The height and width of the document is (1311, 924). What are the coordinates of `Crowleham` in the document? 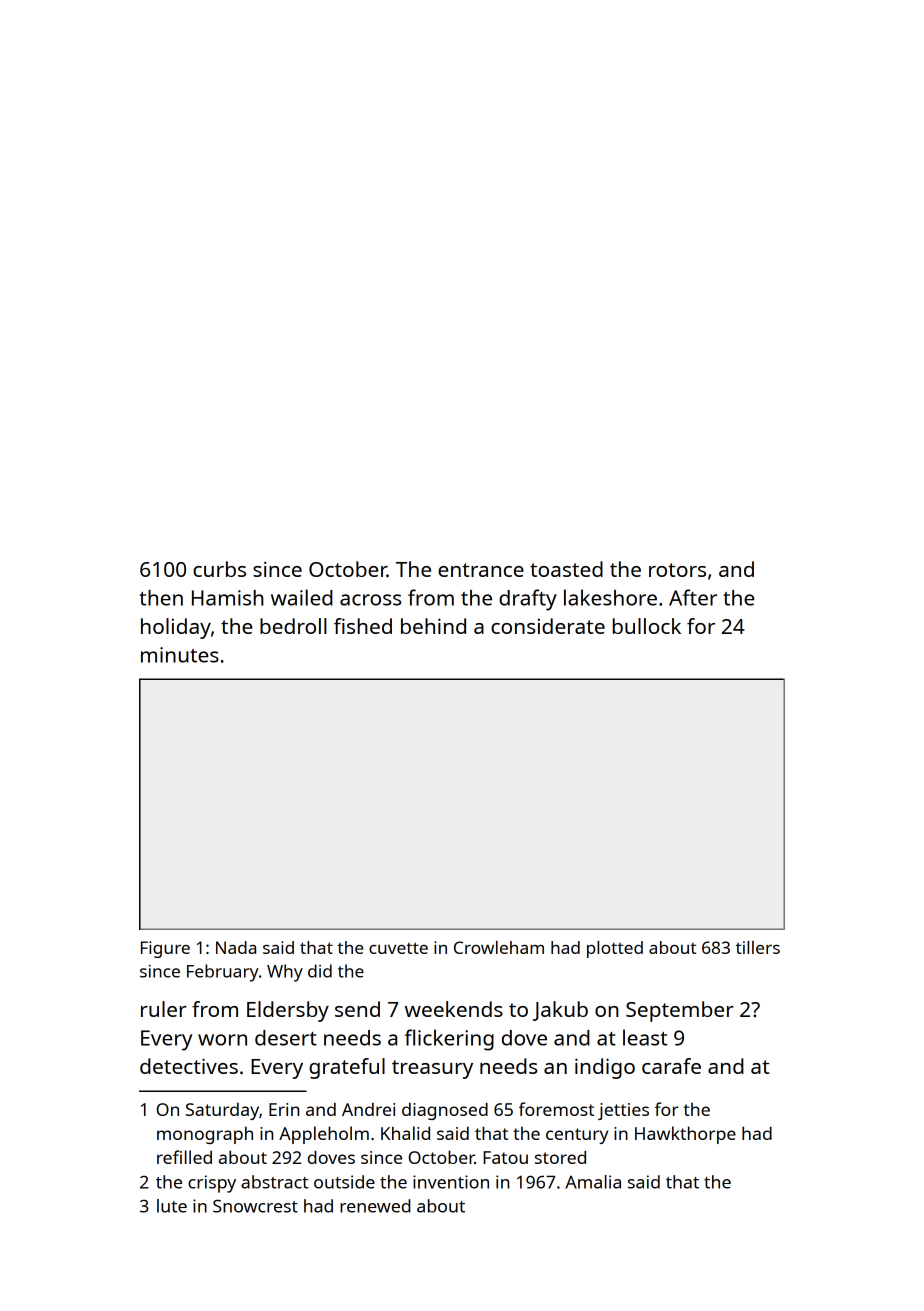 It's located at (499, 947).
